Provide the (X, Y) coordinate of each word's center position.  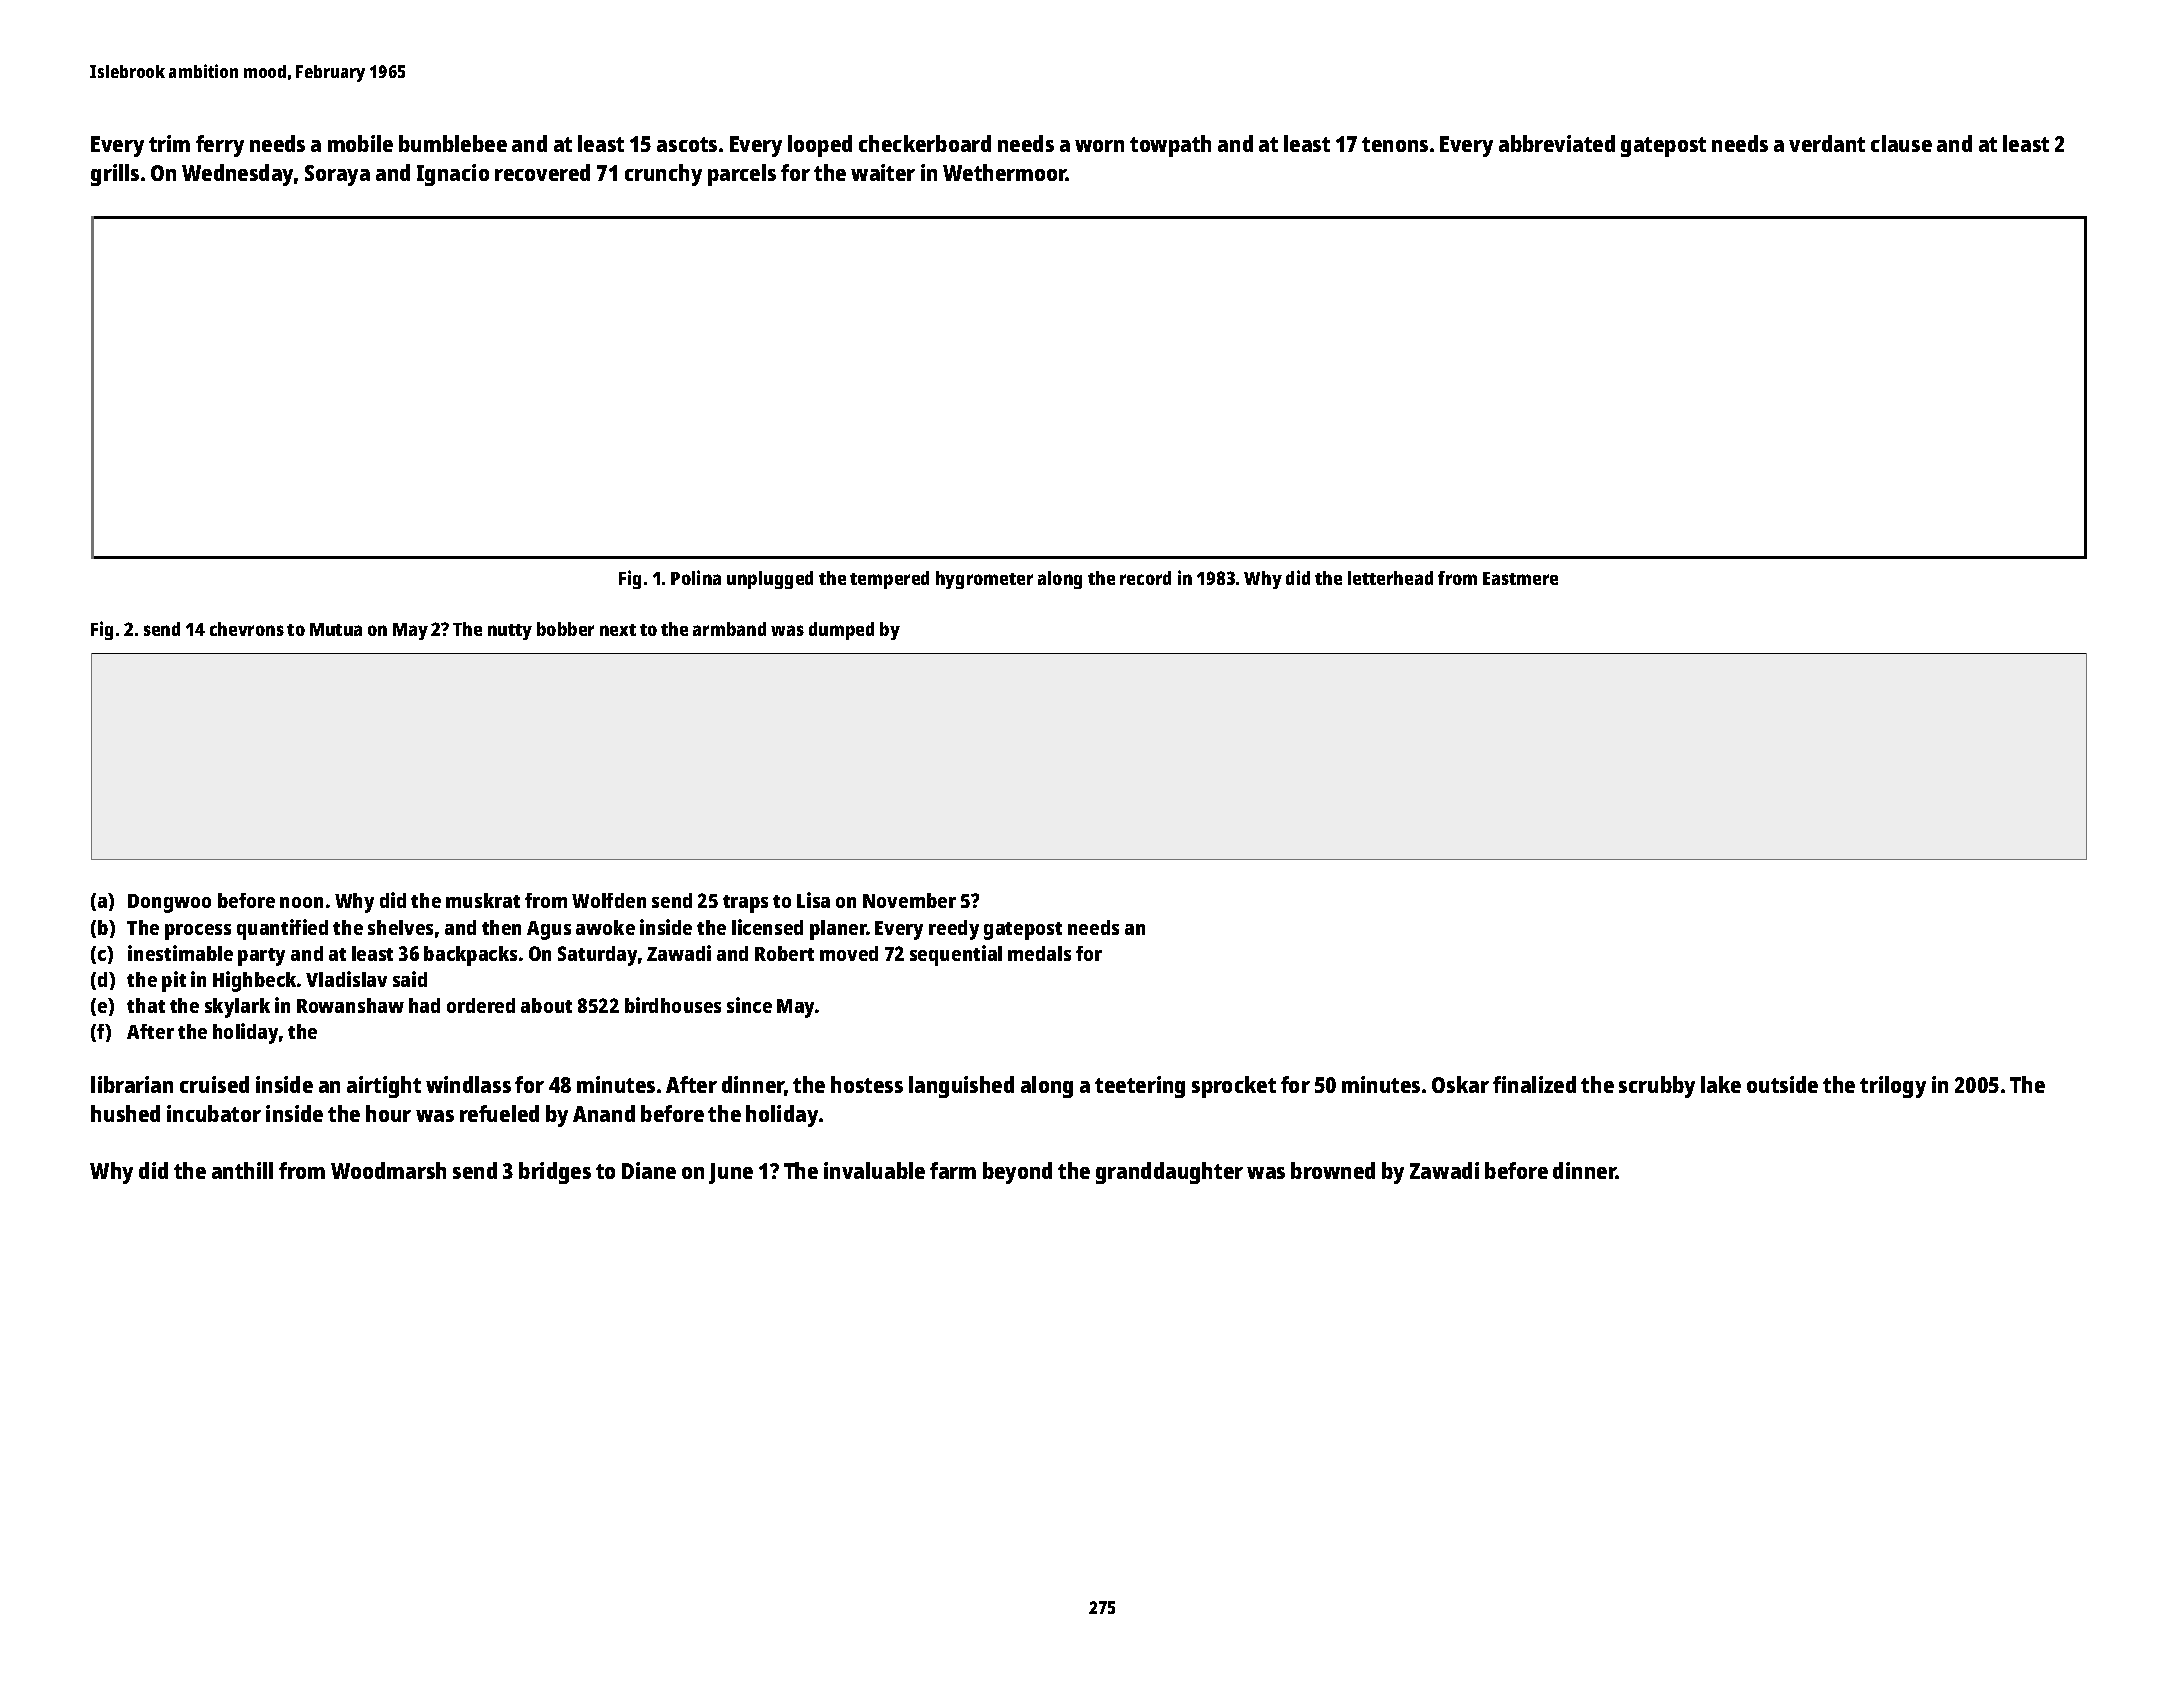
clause (1901, 143)
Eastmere (1520, 578)
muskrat (483, 900)
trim (169, 143)
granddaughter (1169, 1173)
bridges (555, 1173)
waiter (883, 172)
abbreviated (1557, 143)
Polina (696, 577)
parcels (742, 175)
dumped (841, 631)
